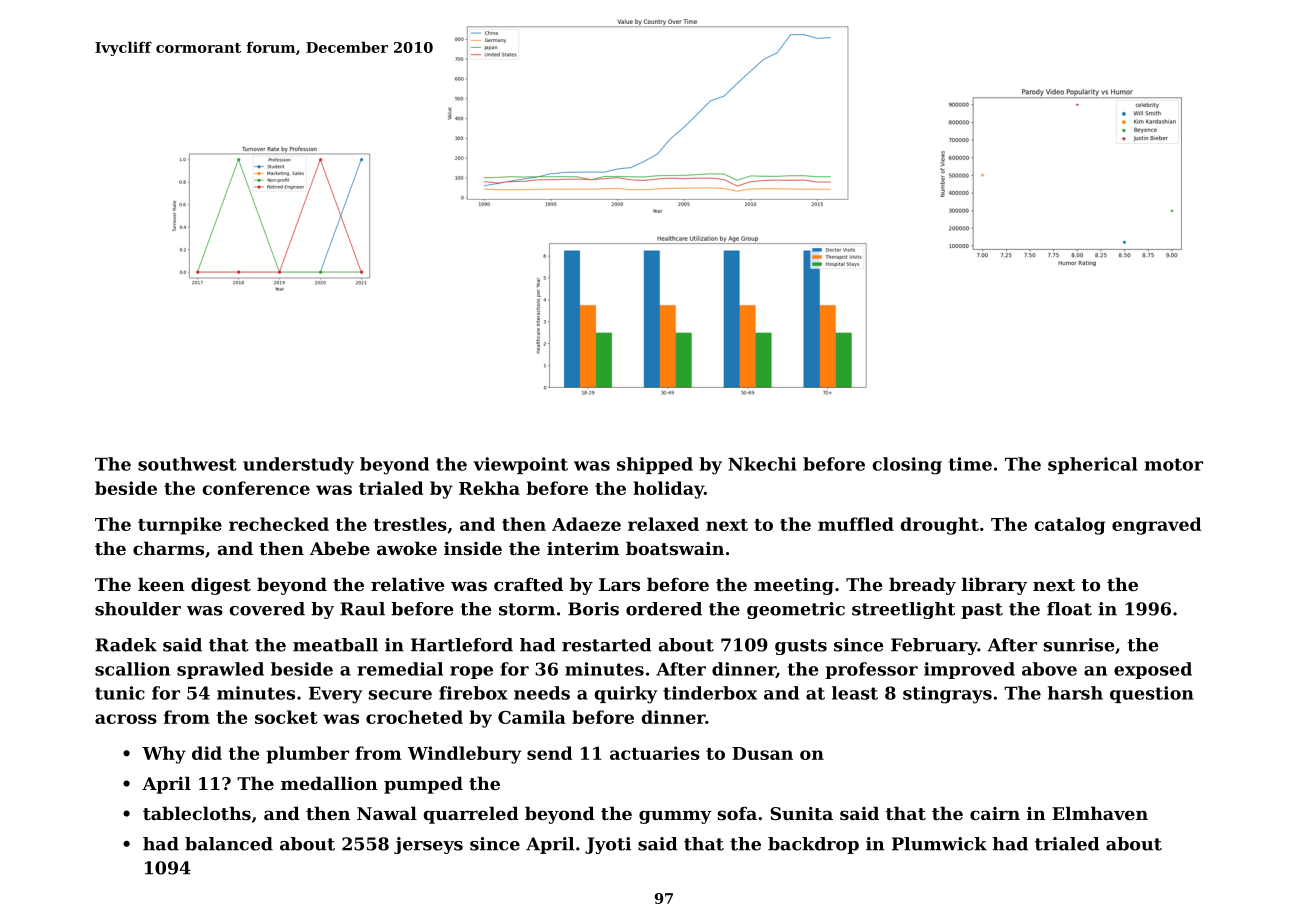 The width and height of the document is (1308, 924). Describe the element at coordinates (1100, 813) in the document. I see `Elmhaven` at that location.
